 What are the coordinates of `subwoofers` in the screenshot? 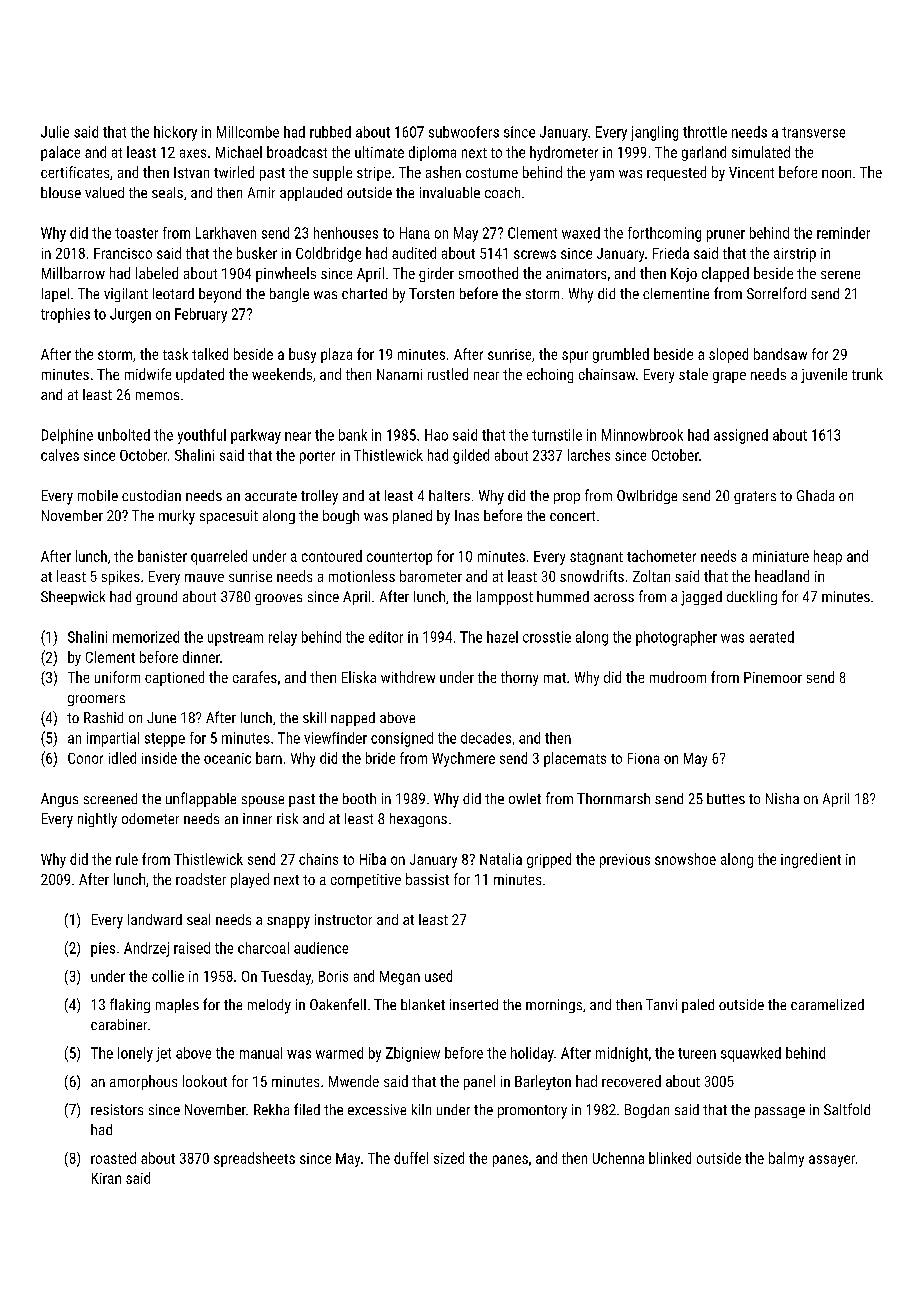 It's located at (464, 132).
